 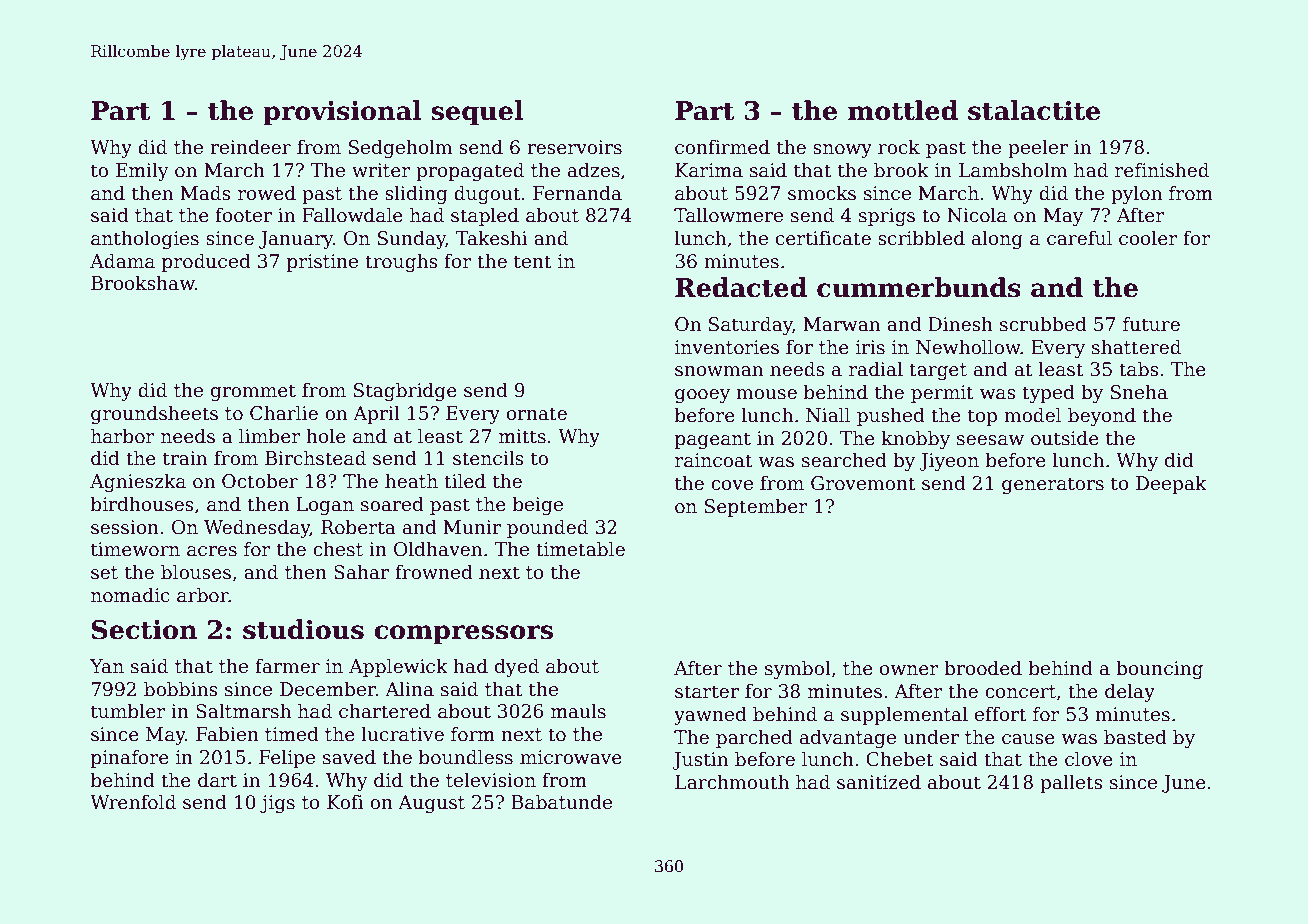 What do you see at coordinates (1135, 737) in the screenshot?
I see `basted` at bounding box center [1135, 737].
